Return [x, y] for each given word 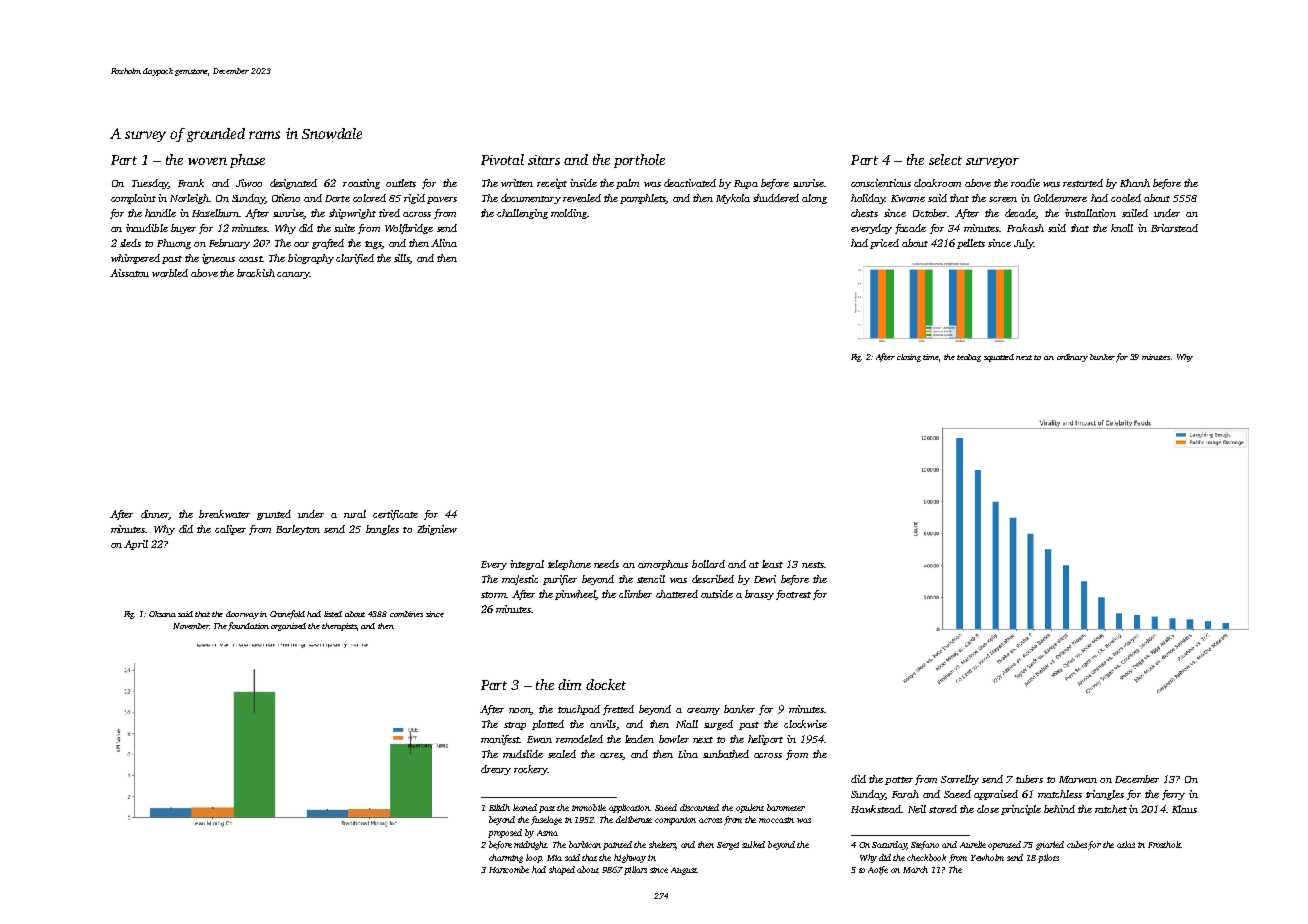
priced [884, 244]
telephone [569, 565]
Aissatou [129, 273]
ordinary [1072, 358]
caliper [230, 530]
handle [160, 213]
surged [718, 725]
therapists [339, 627]
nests [813, 565]
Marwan [1078, 779]
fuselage [546, 820]
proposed [505, 833]
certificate [395, 515]
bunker [1102, 357]
